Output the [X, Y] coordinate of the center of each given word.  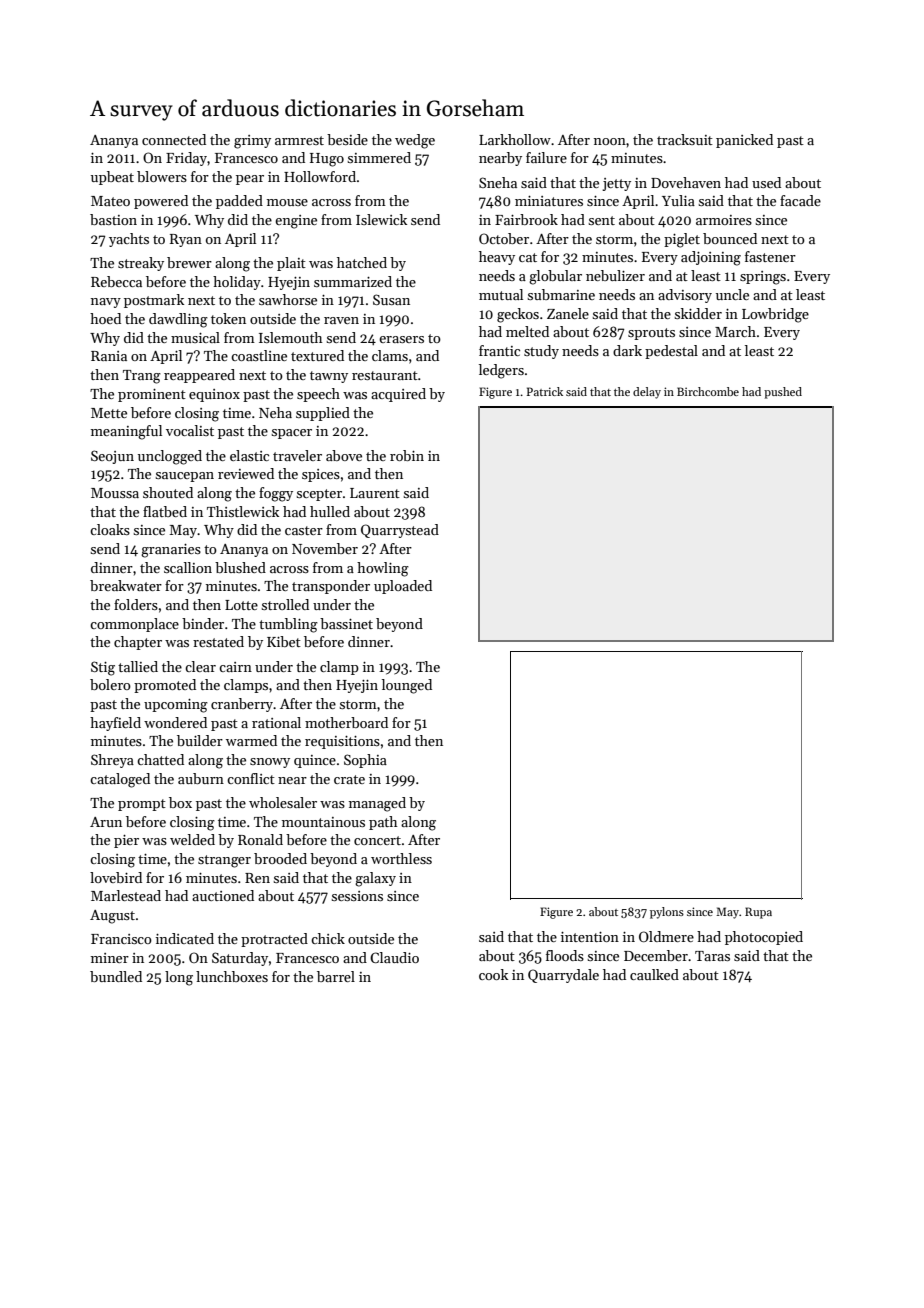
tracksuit [685, 139]
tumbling [288, 625]
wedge [415, 141]
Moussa [115, 493]
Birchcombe [708, 391]
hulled [330, 511]
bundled [116, 976]
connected [174, 139]
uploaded [403, 587]
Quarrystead [400, 531]
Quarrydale [563, 976]
